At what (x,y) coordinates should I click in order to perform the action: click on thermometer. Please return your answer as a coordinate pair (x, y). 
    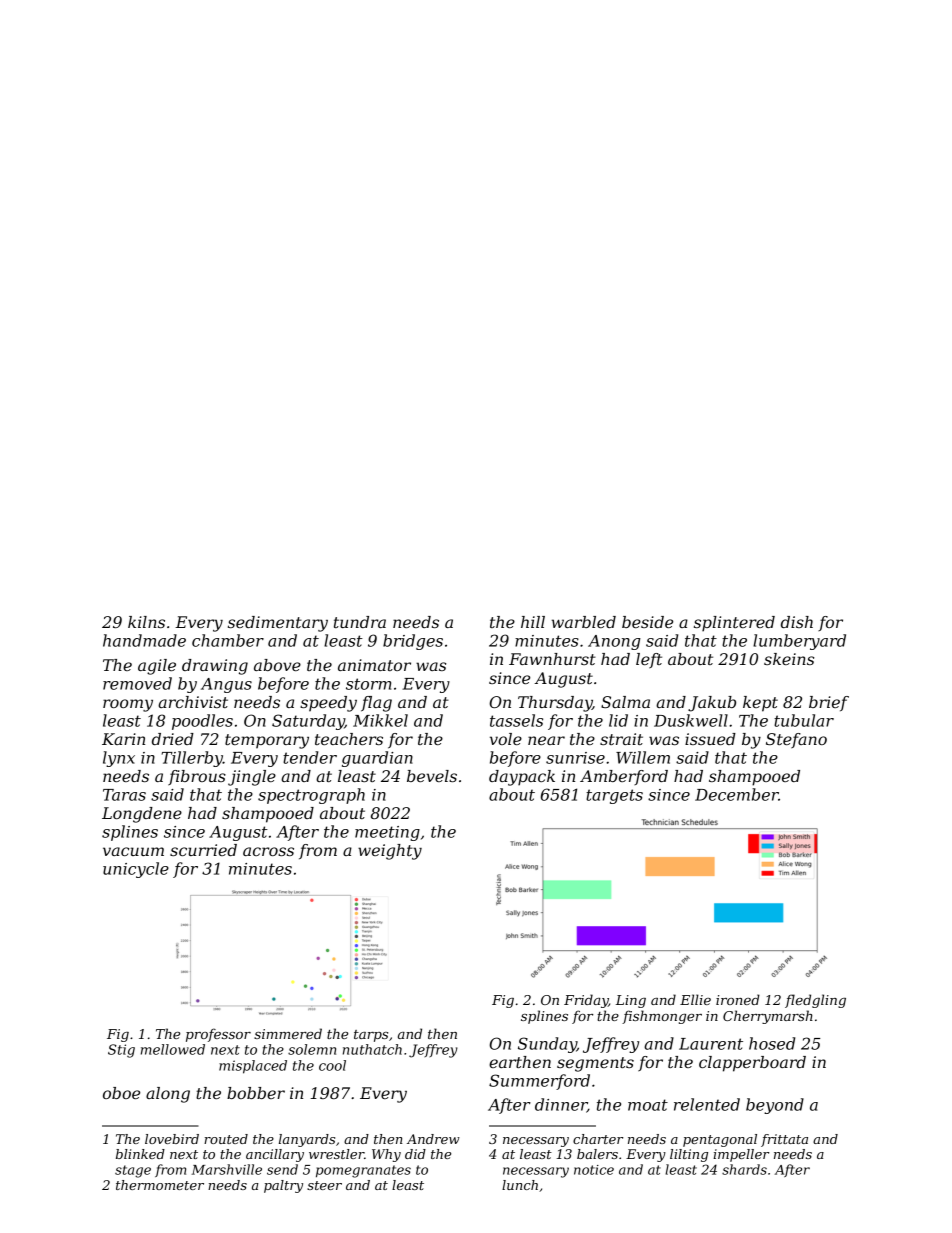
    Looking at the image, I should click on (160, 1185).
